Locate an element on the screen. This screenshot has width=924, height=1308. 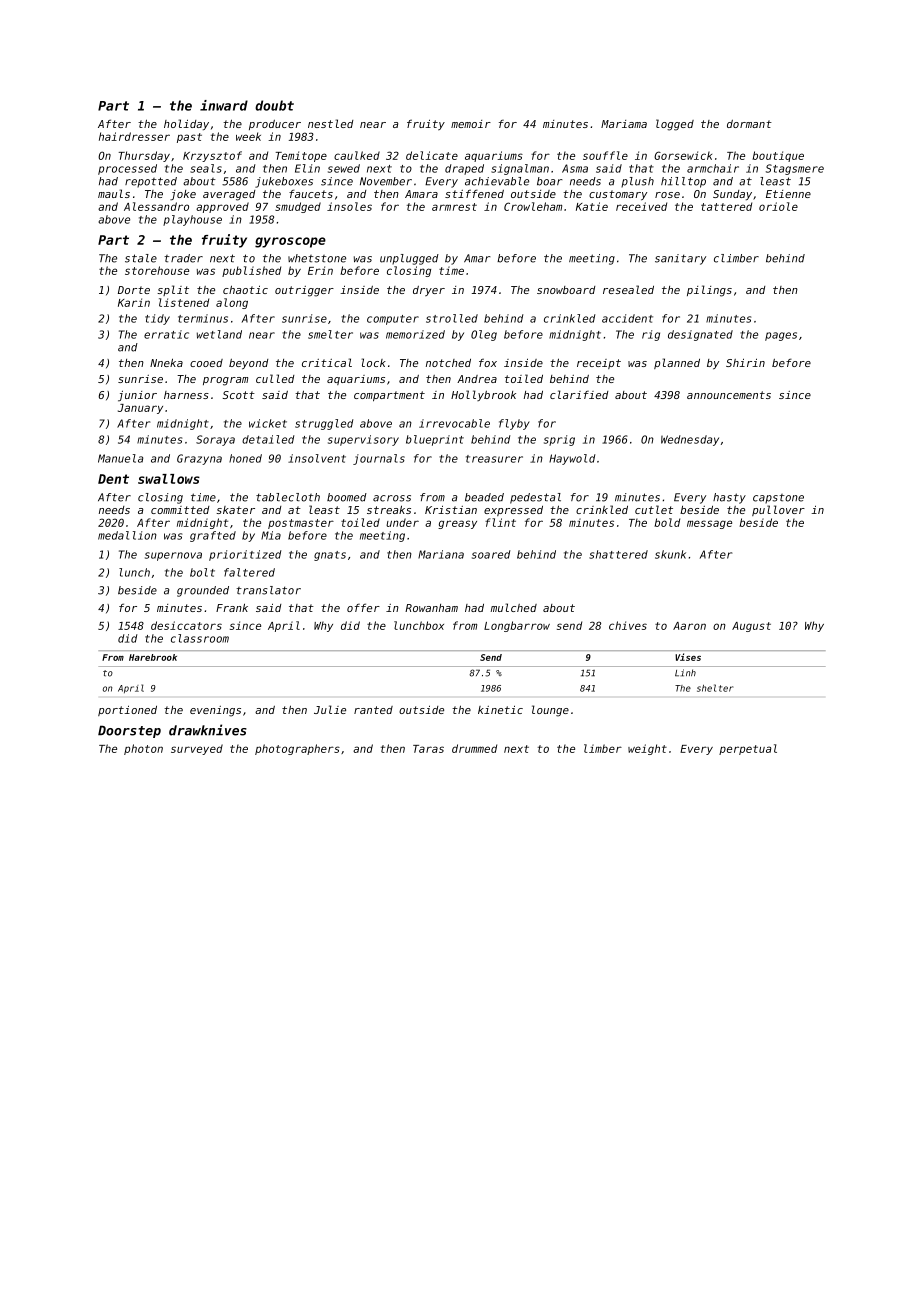
across is located at coordinates (392, 498).
